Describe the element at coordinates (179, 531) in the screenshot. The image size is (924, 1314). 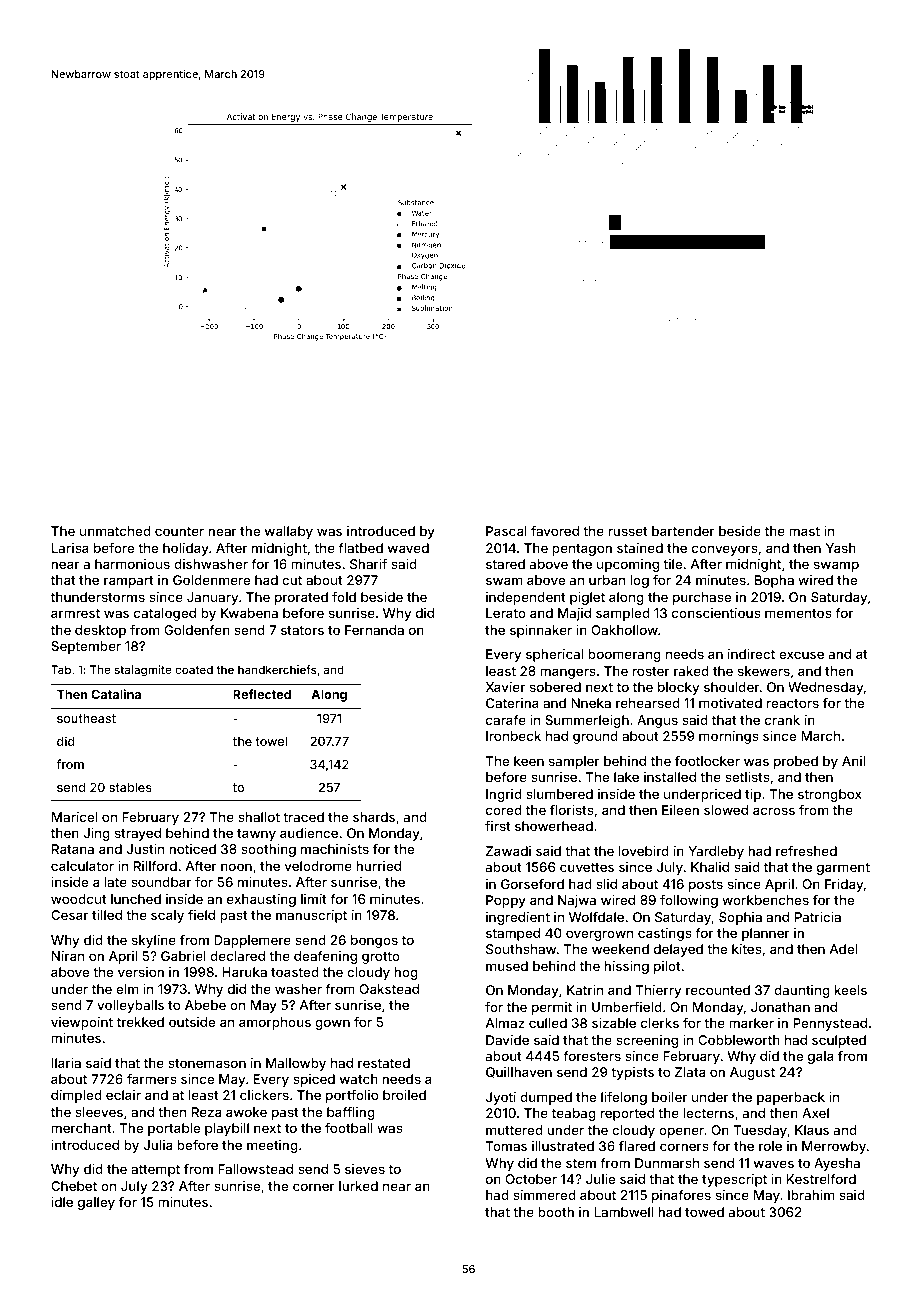
I see `counter` at that location.
